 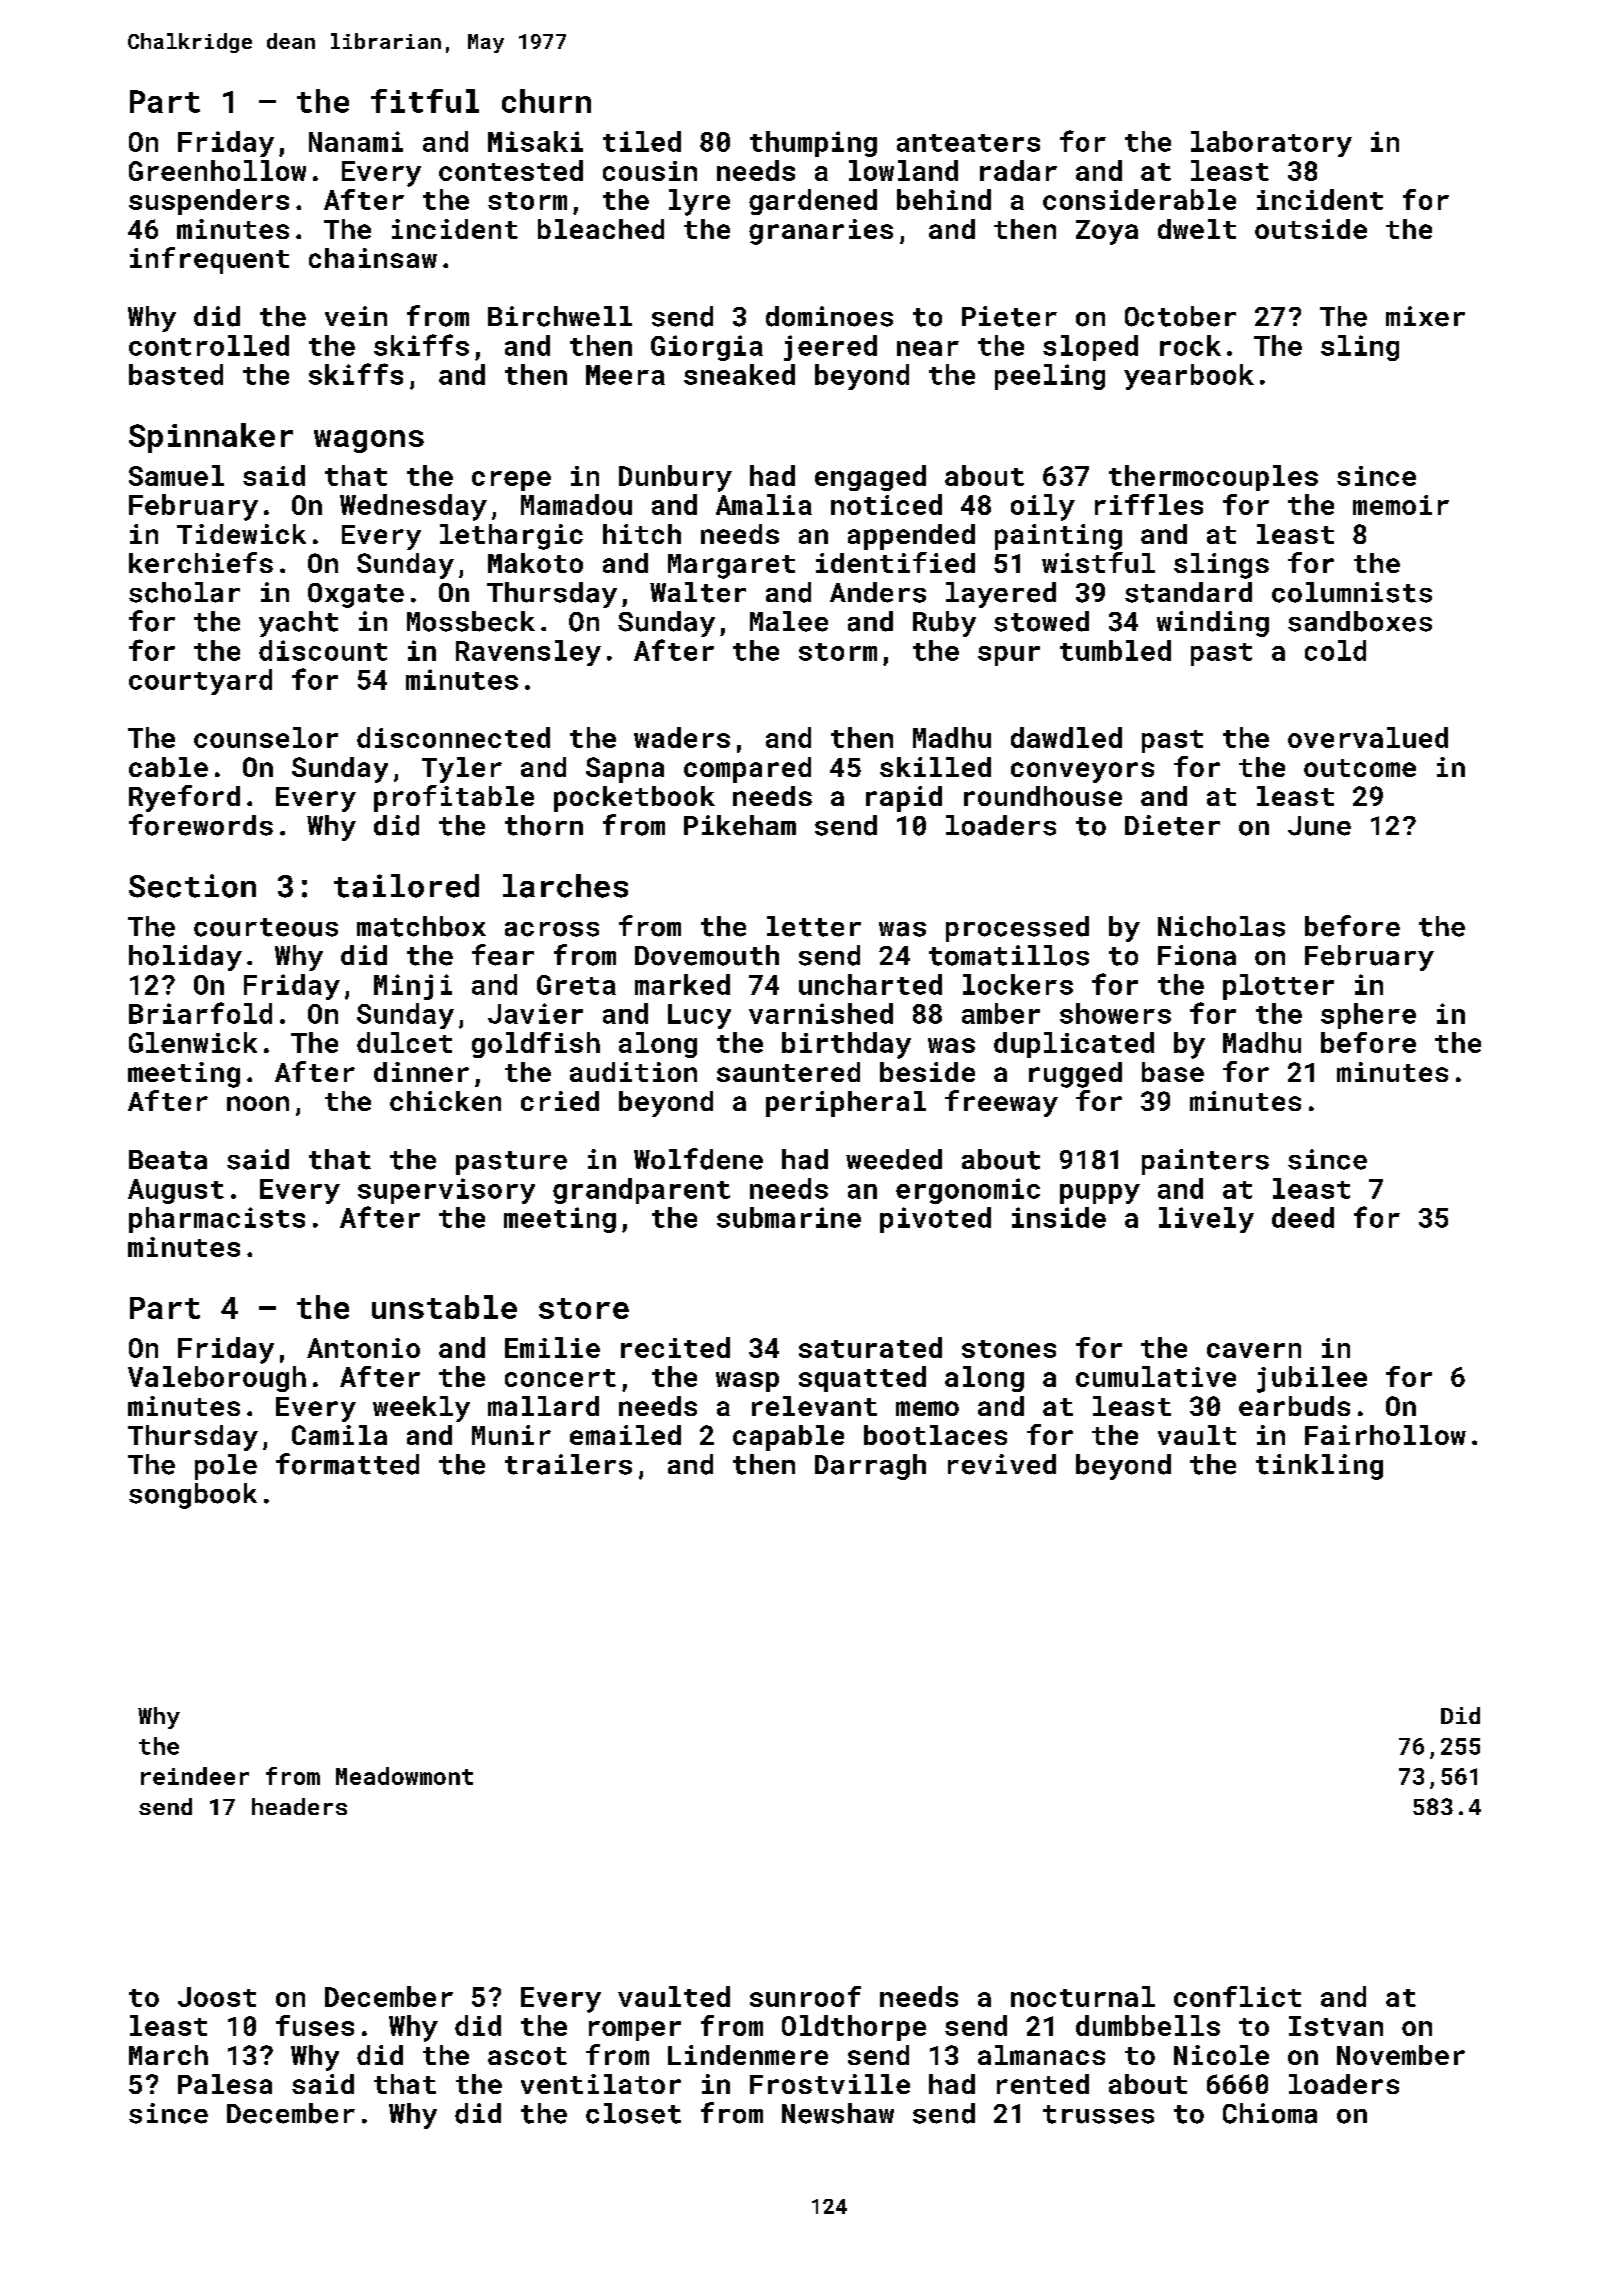 I want to click on anteaters, so click(x=968, y=143).
